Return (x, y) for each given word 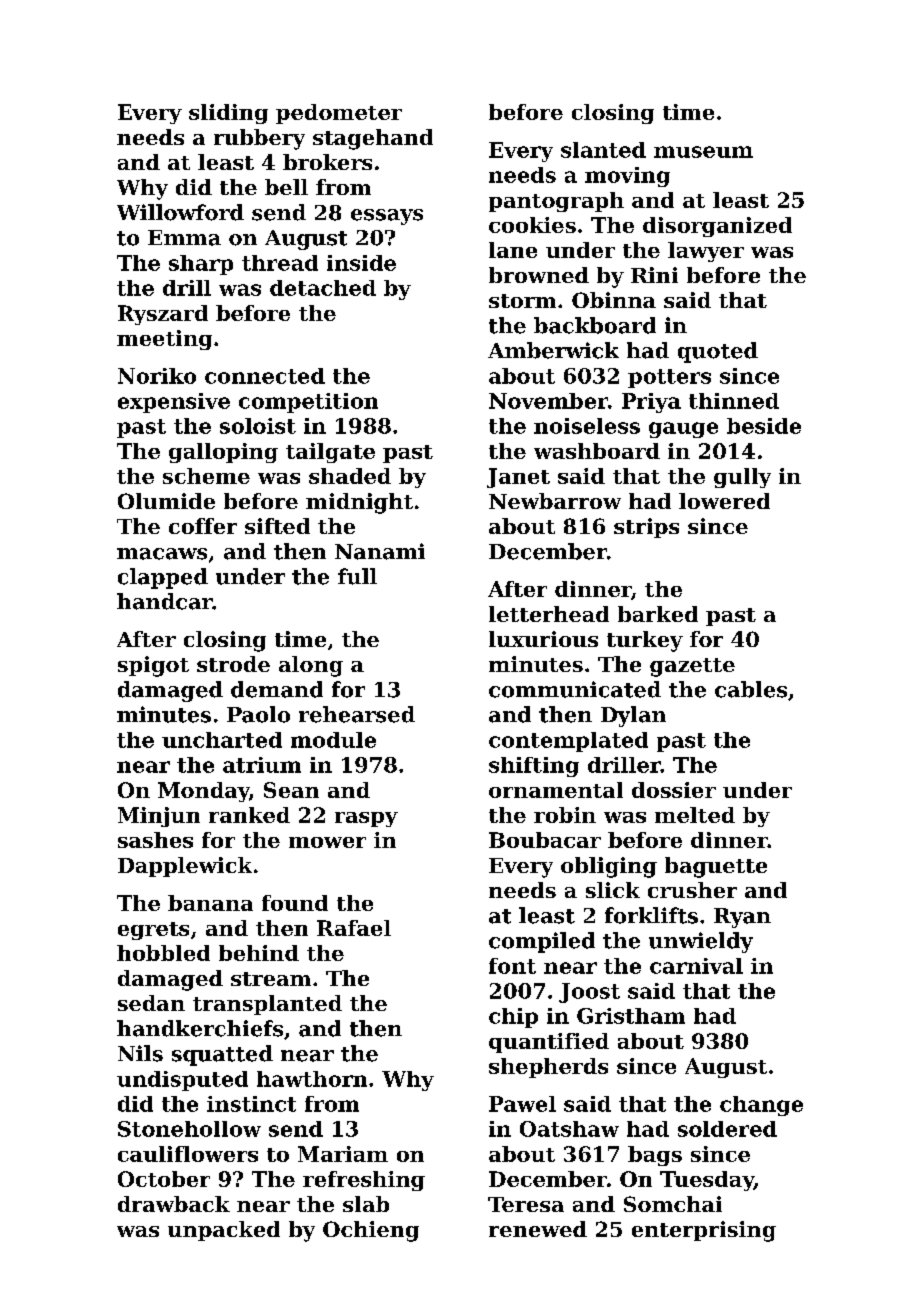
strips (646, 528)
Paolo (258, 714)
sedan (151, 1003)
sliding (228, 114)
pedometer (339, 114)
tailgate (330, 453)
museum (703, 152)
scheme (206, 476)
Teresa (526, 1204)
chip (513, 1018)
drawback (174, 1204)
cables (751, 689)
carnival (696, 966)
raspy (366, 819)
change (761, 1106)
